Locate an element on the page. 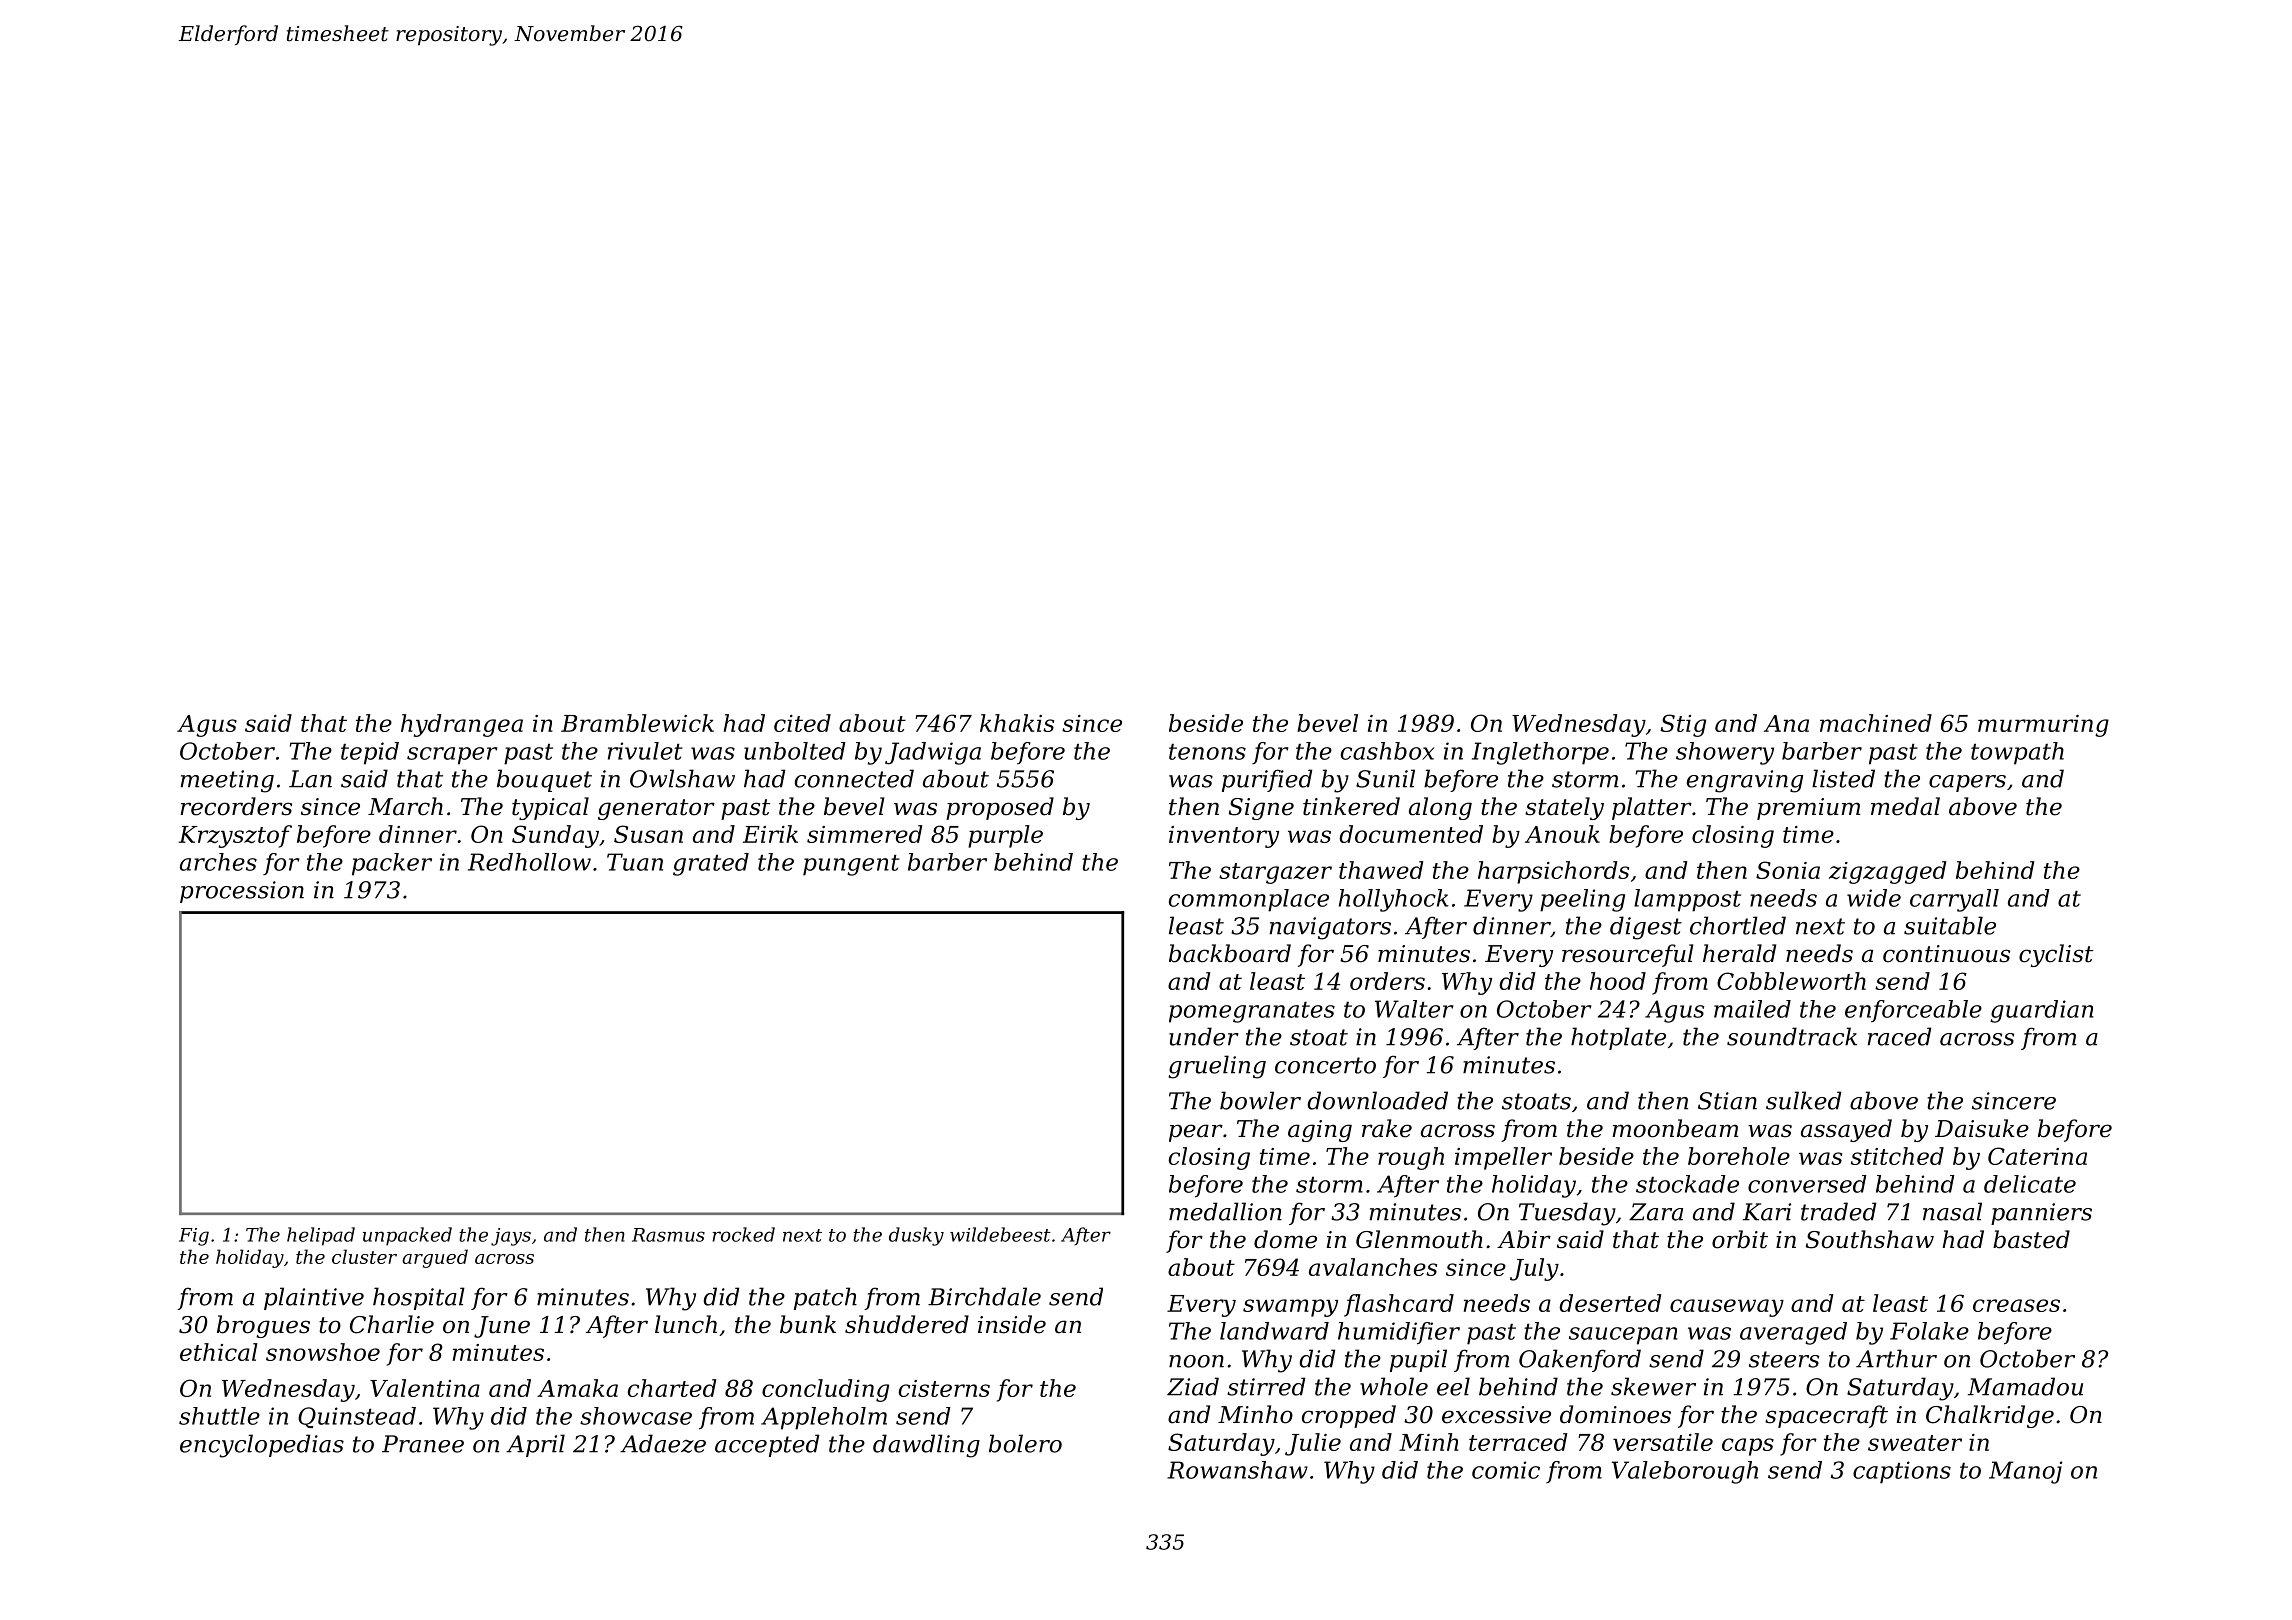 The image size is (2292, 1620). procession is located at coordinates (242, 892).
